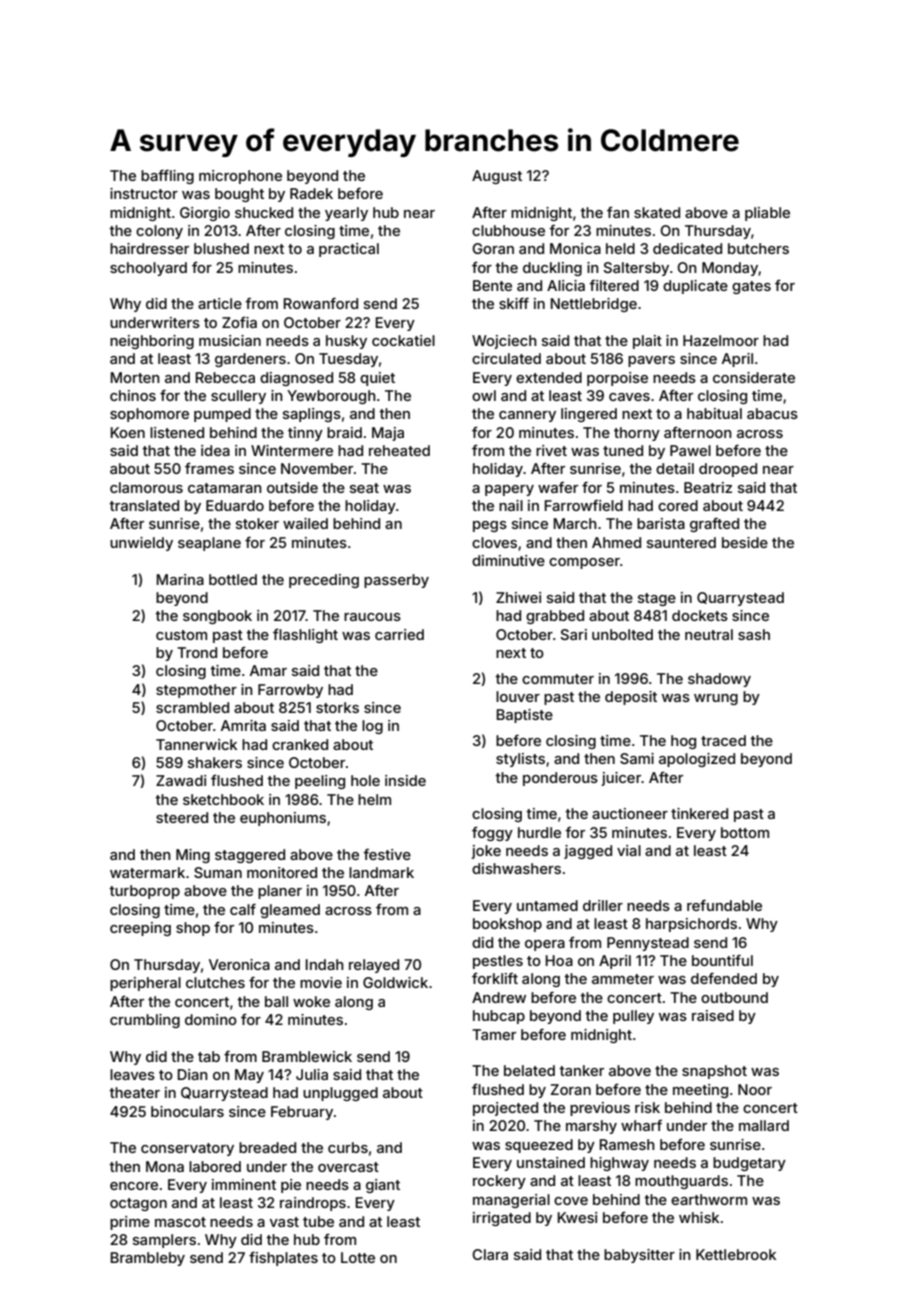 This page has width=908, height=1316. I want to click on vast, so click(284, 1222).
